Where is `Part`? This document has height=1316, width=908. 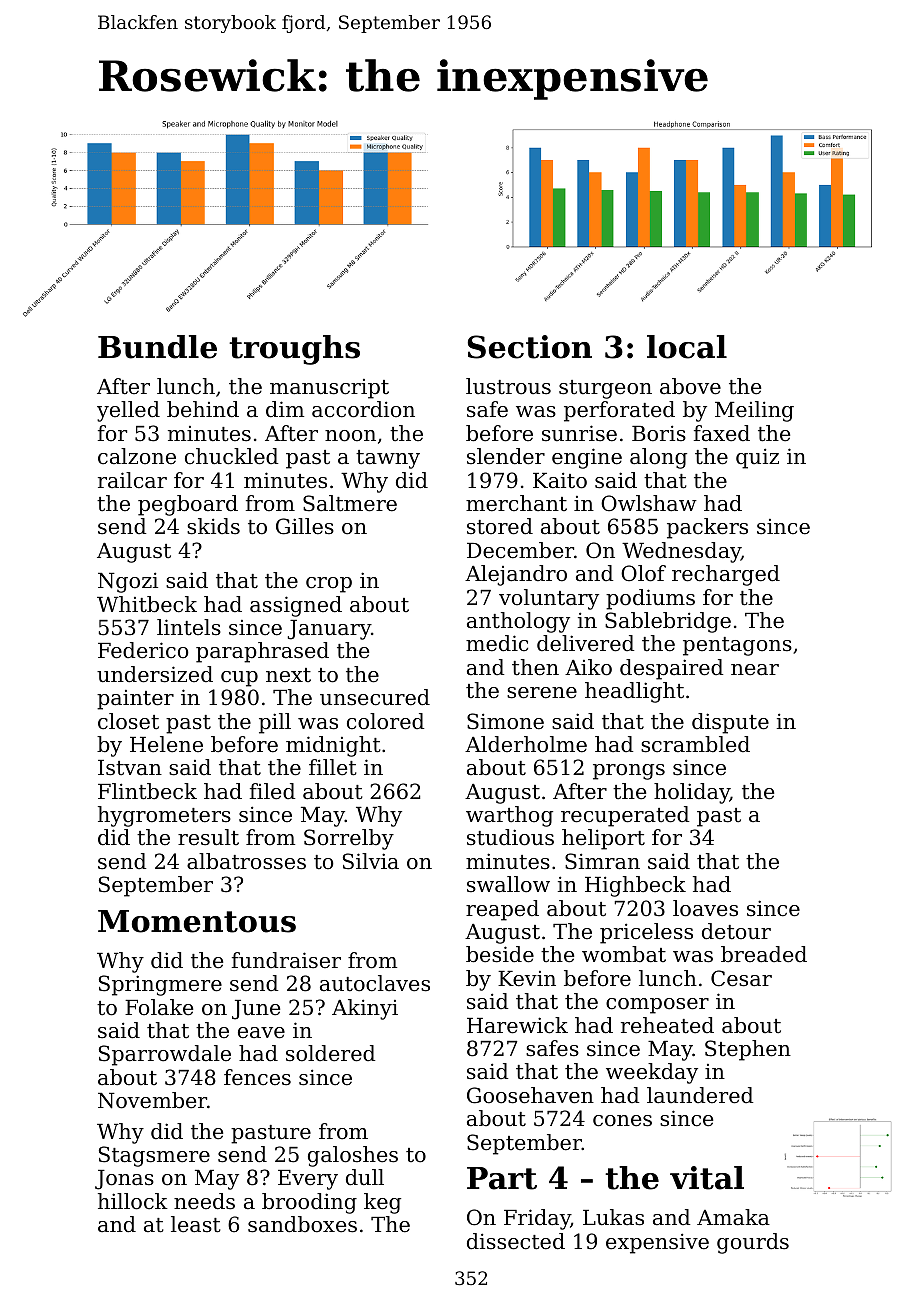
Part is located at coordinates (502, 1178).
